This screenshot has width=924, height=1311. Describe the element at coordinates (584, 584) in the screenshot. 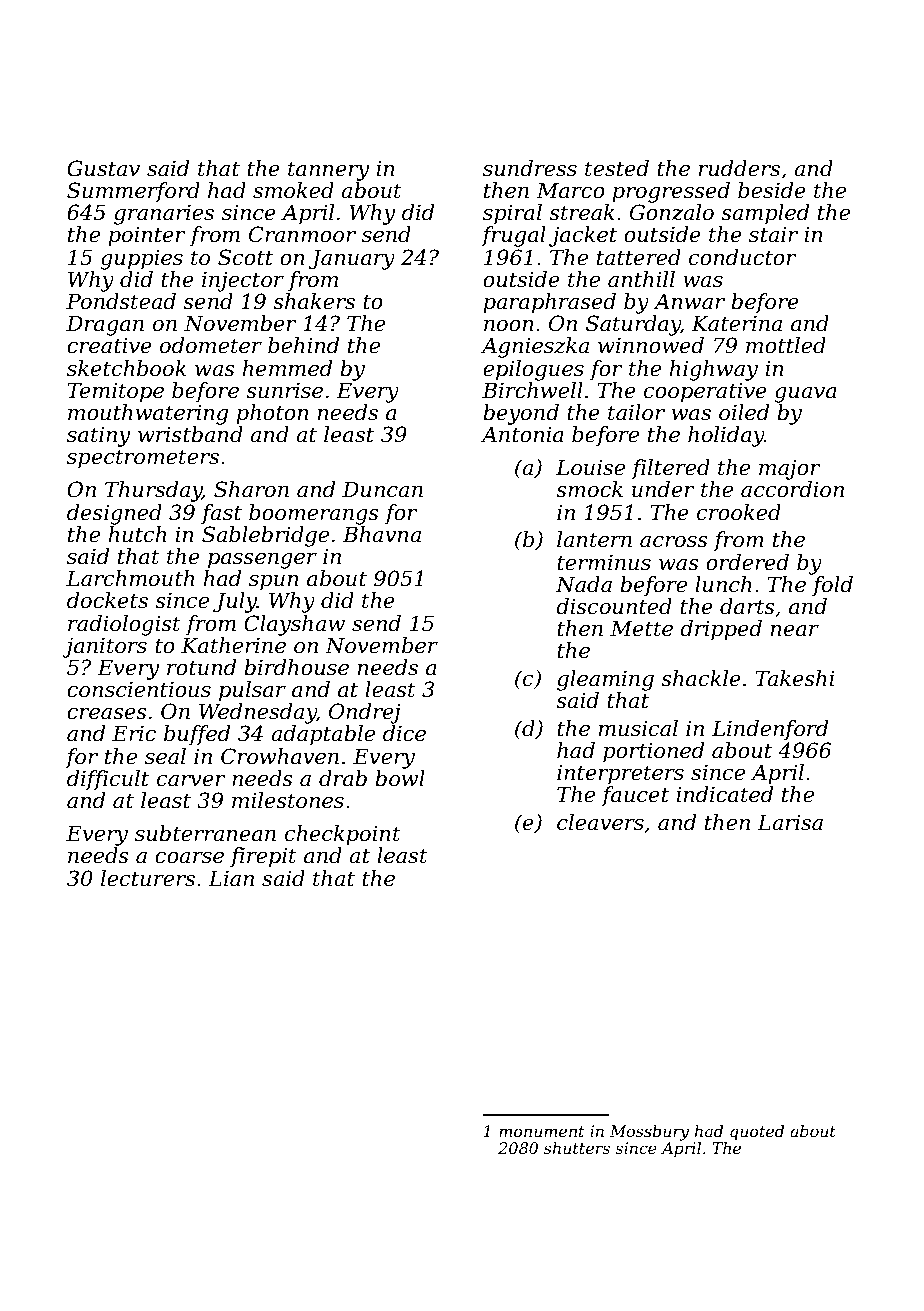

I see `Nada` at that location.
